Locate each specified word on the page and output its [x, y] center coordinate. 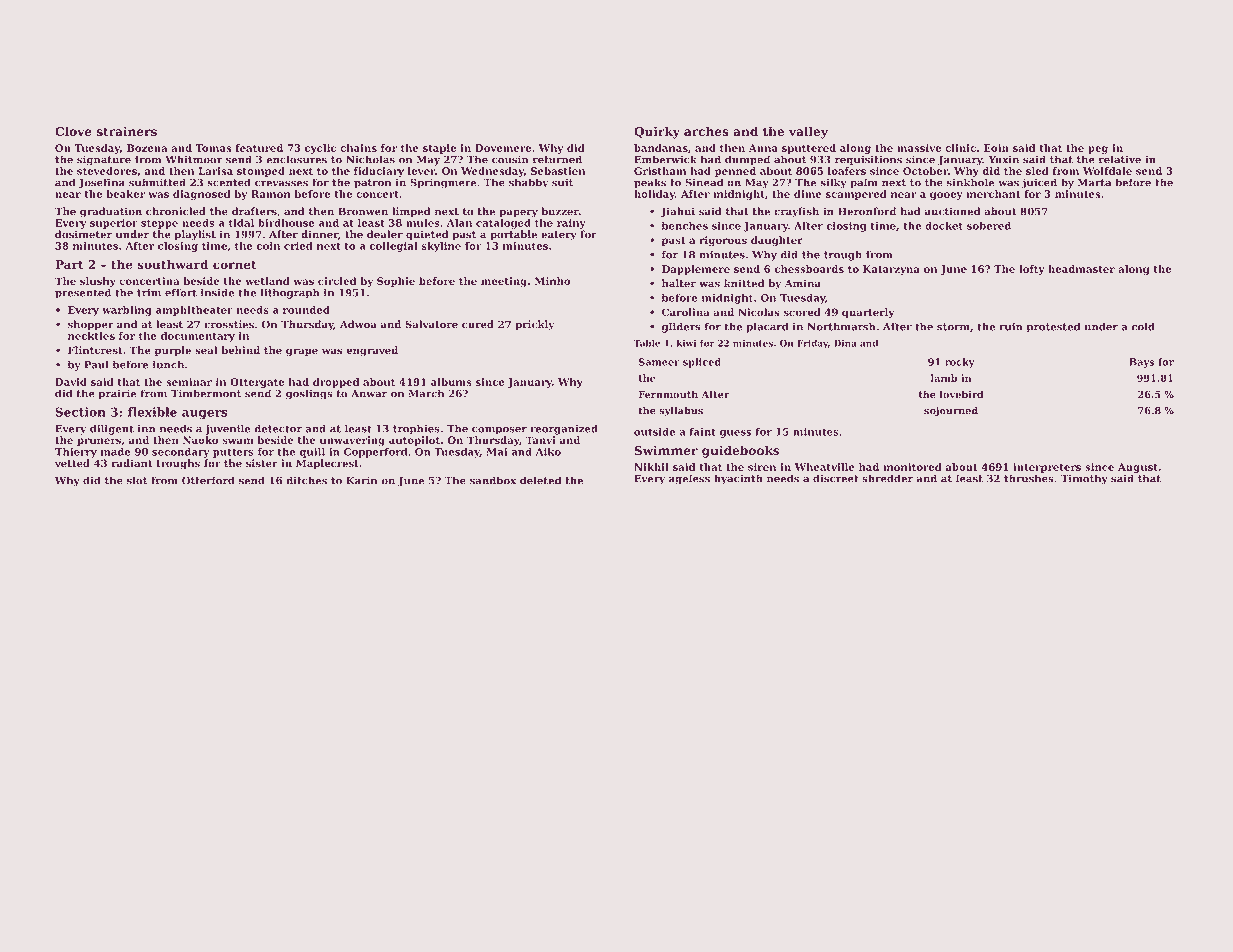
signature [104, 160]
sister [262, 463]
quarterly [868, 313]
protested [1053, 327]
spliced [702, 363]
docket [944, 226]
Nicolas [759, 312]
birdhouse [286, 223]
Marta [1094, 183]
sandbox [493, 480]
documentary [198, 337]
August [1138, 468]
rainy [571, 224]
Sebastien [558, 171]
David [71, 382]
